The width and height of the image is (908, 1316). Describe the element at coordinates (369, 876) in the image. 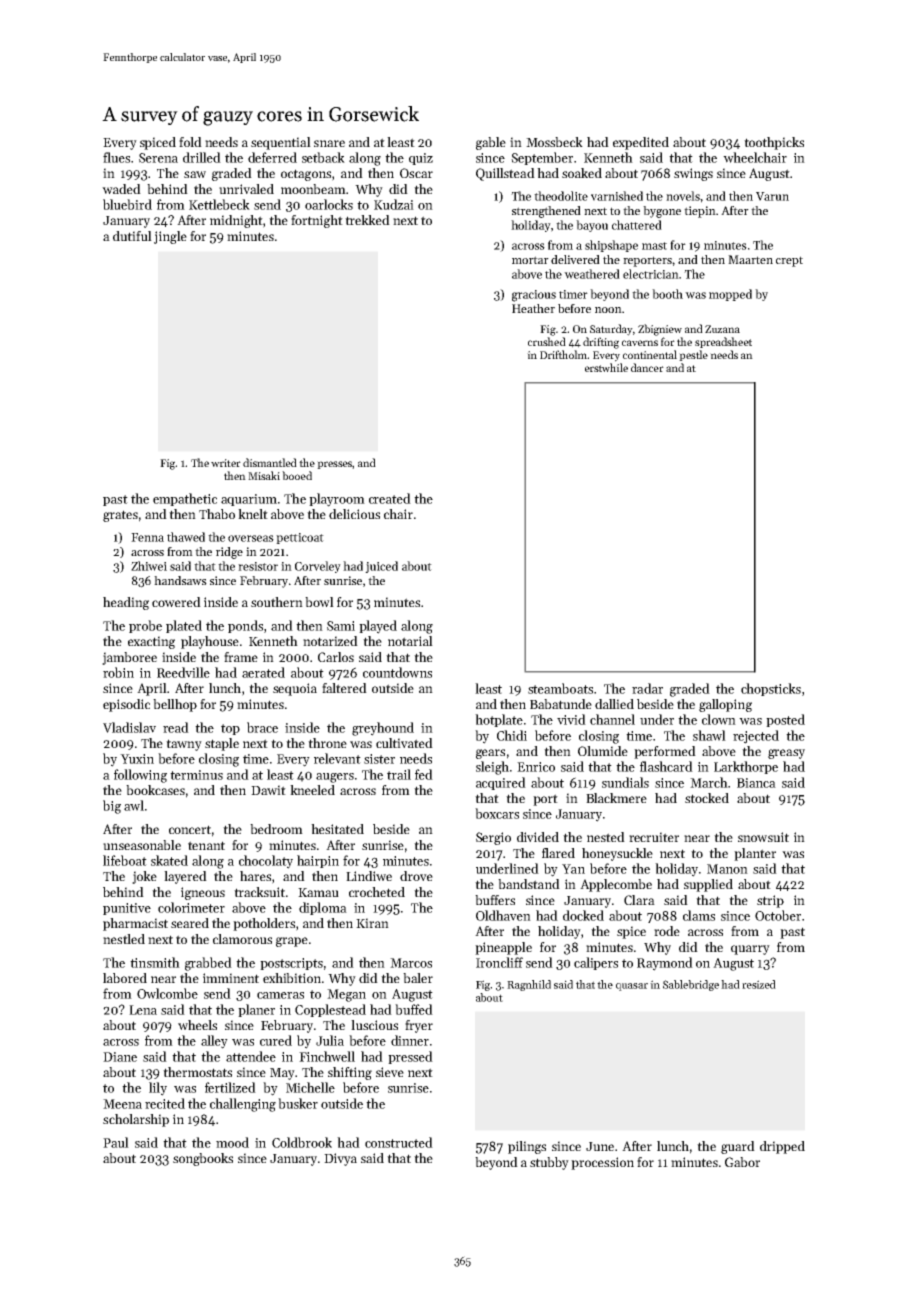

I see `Lindiwe` at that location.
